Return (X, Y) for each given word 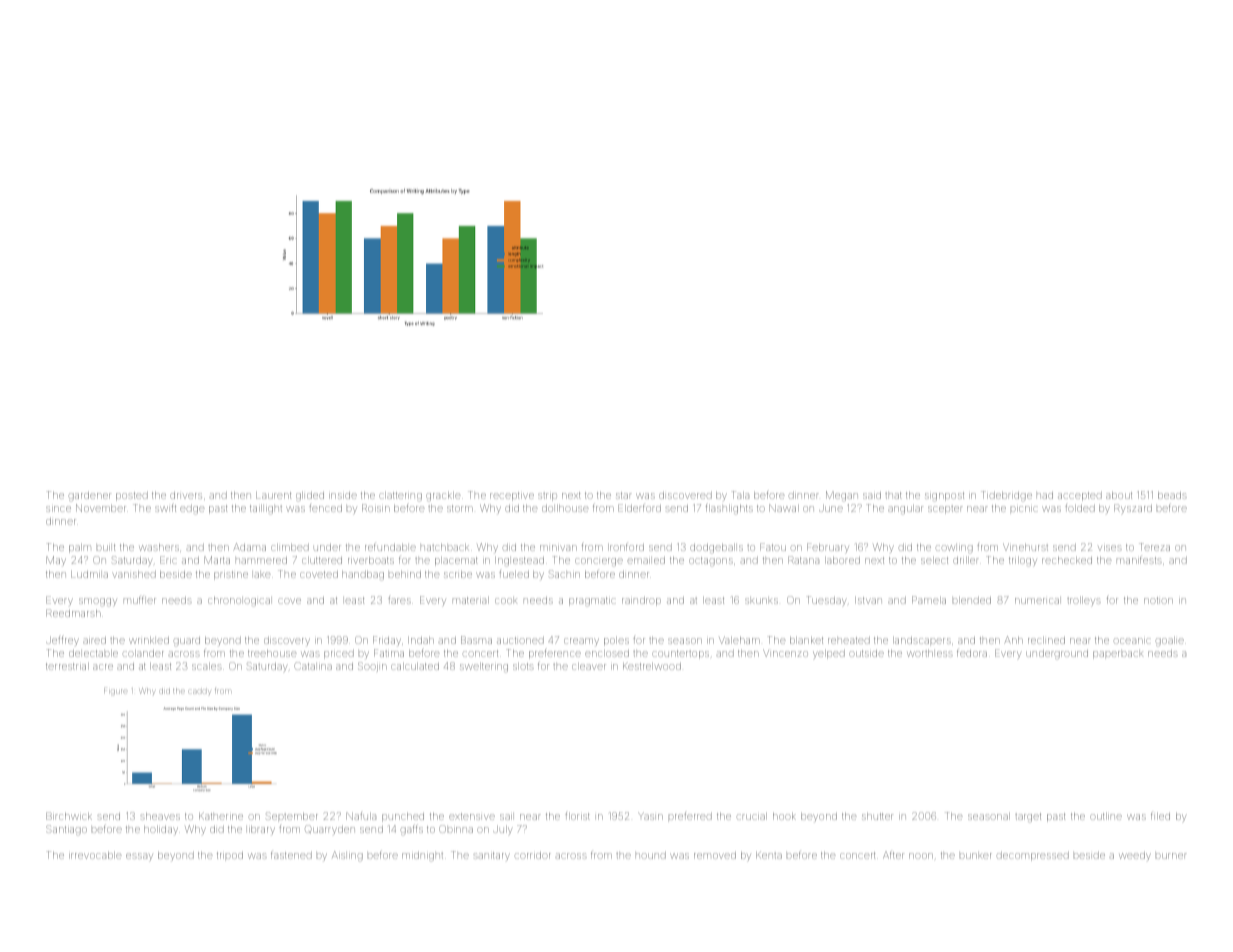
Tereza (1154, 547)
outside (867, 653)
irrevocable (95, 855)
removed (715, 855)
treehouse (272, 653)
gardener (90, 496)
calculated (415, 666)
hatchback (445, 547)
